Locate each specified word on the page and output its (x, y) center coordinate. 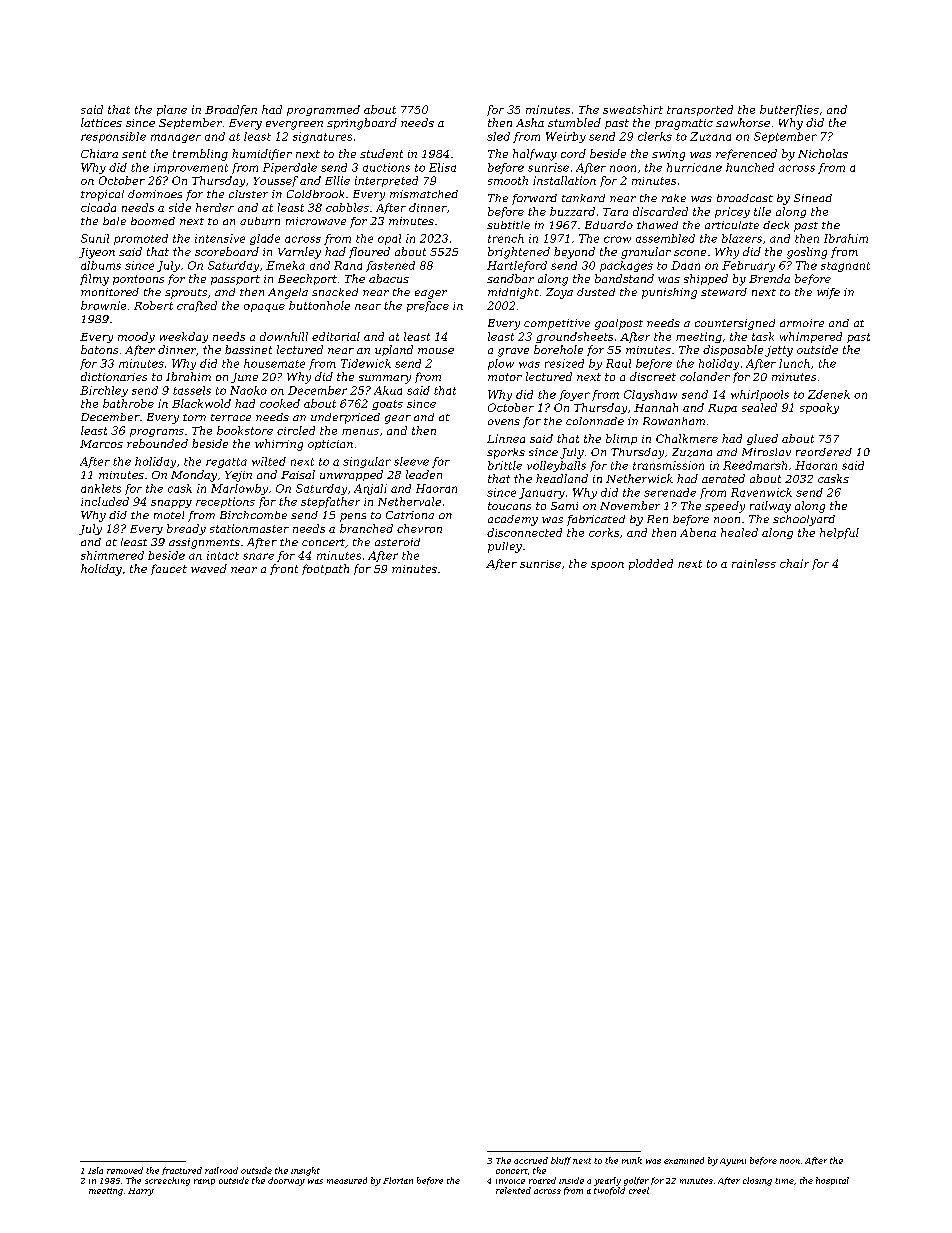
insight (305, 1171)
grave (513, 352)
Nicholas (823, 153)
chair (794, 563)
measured (347, 1180)
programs (157, 433)
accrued (531, 1160)
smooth (508, 180)
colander (705, 376)
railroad (221, 1170)
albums (101, 265)
